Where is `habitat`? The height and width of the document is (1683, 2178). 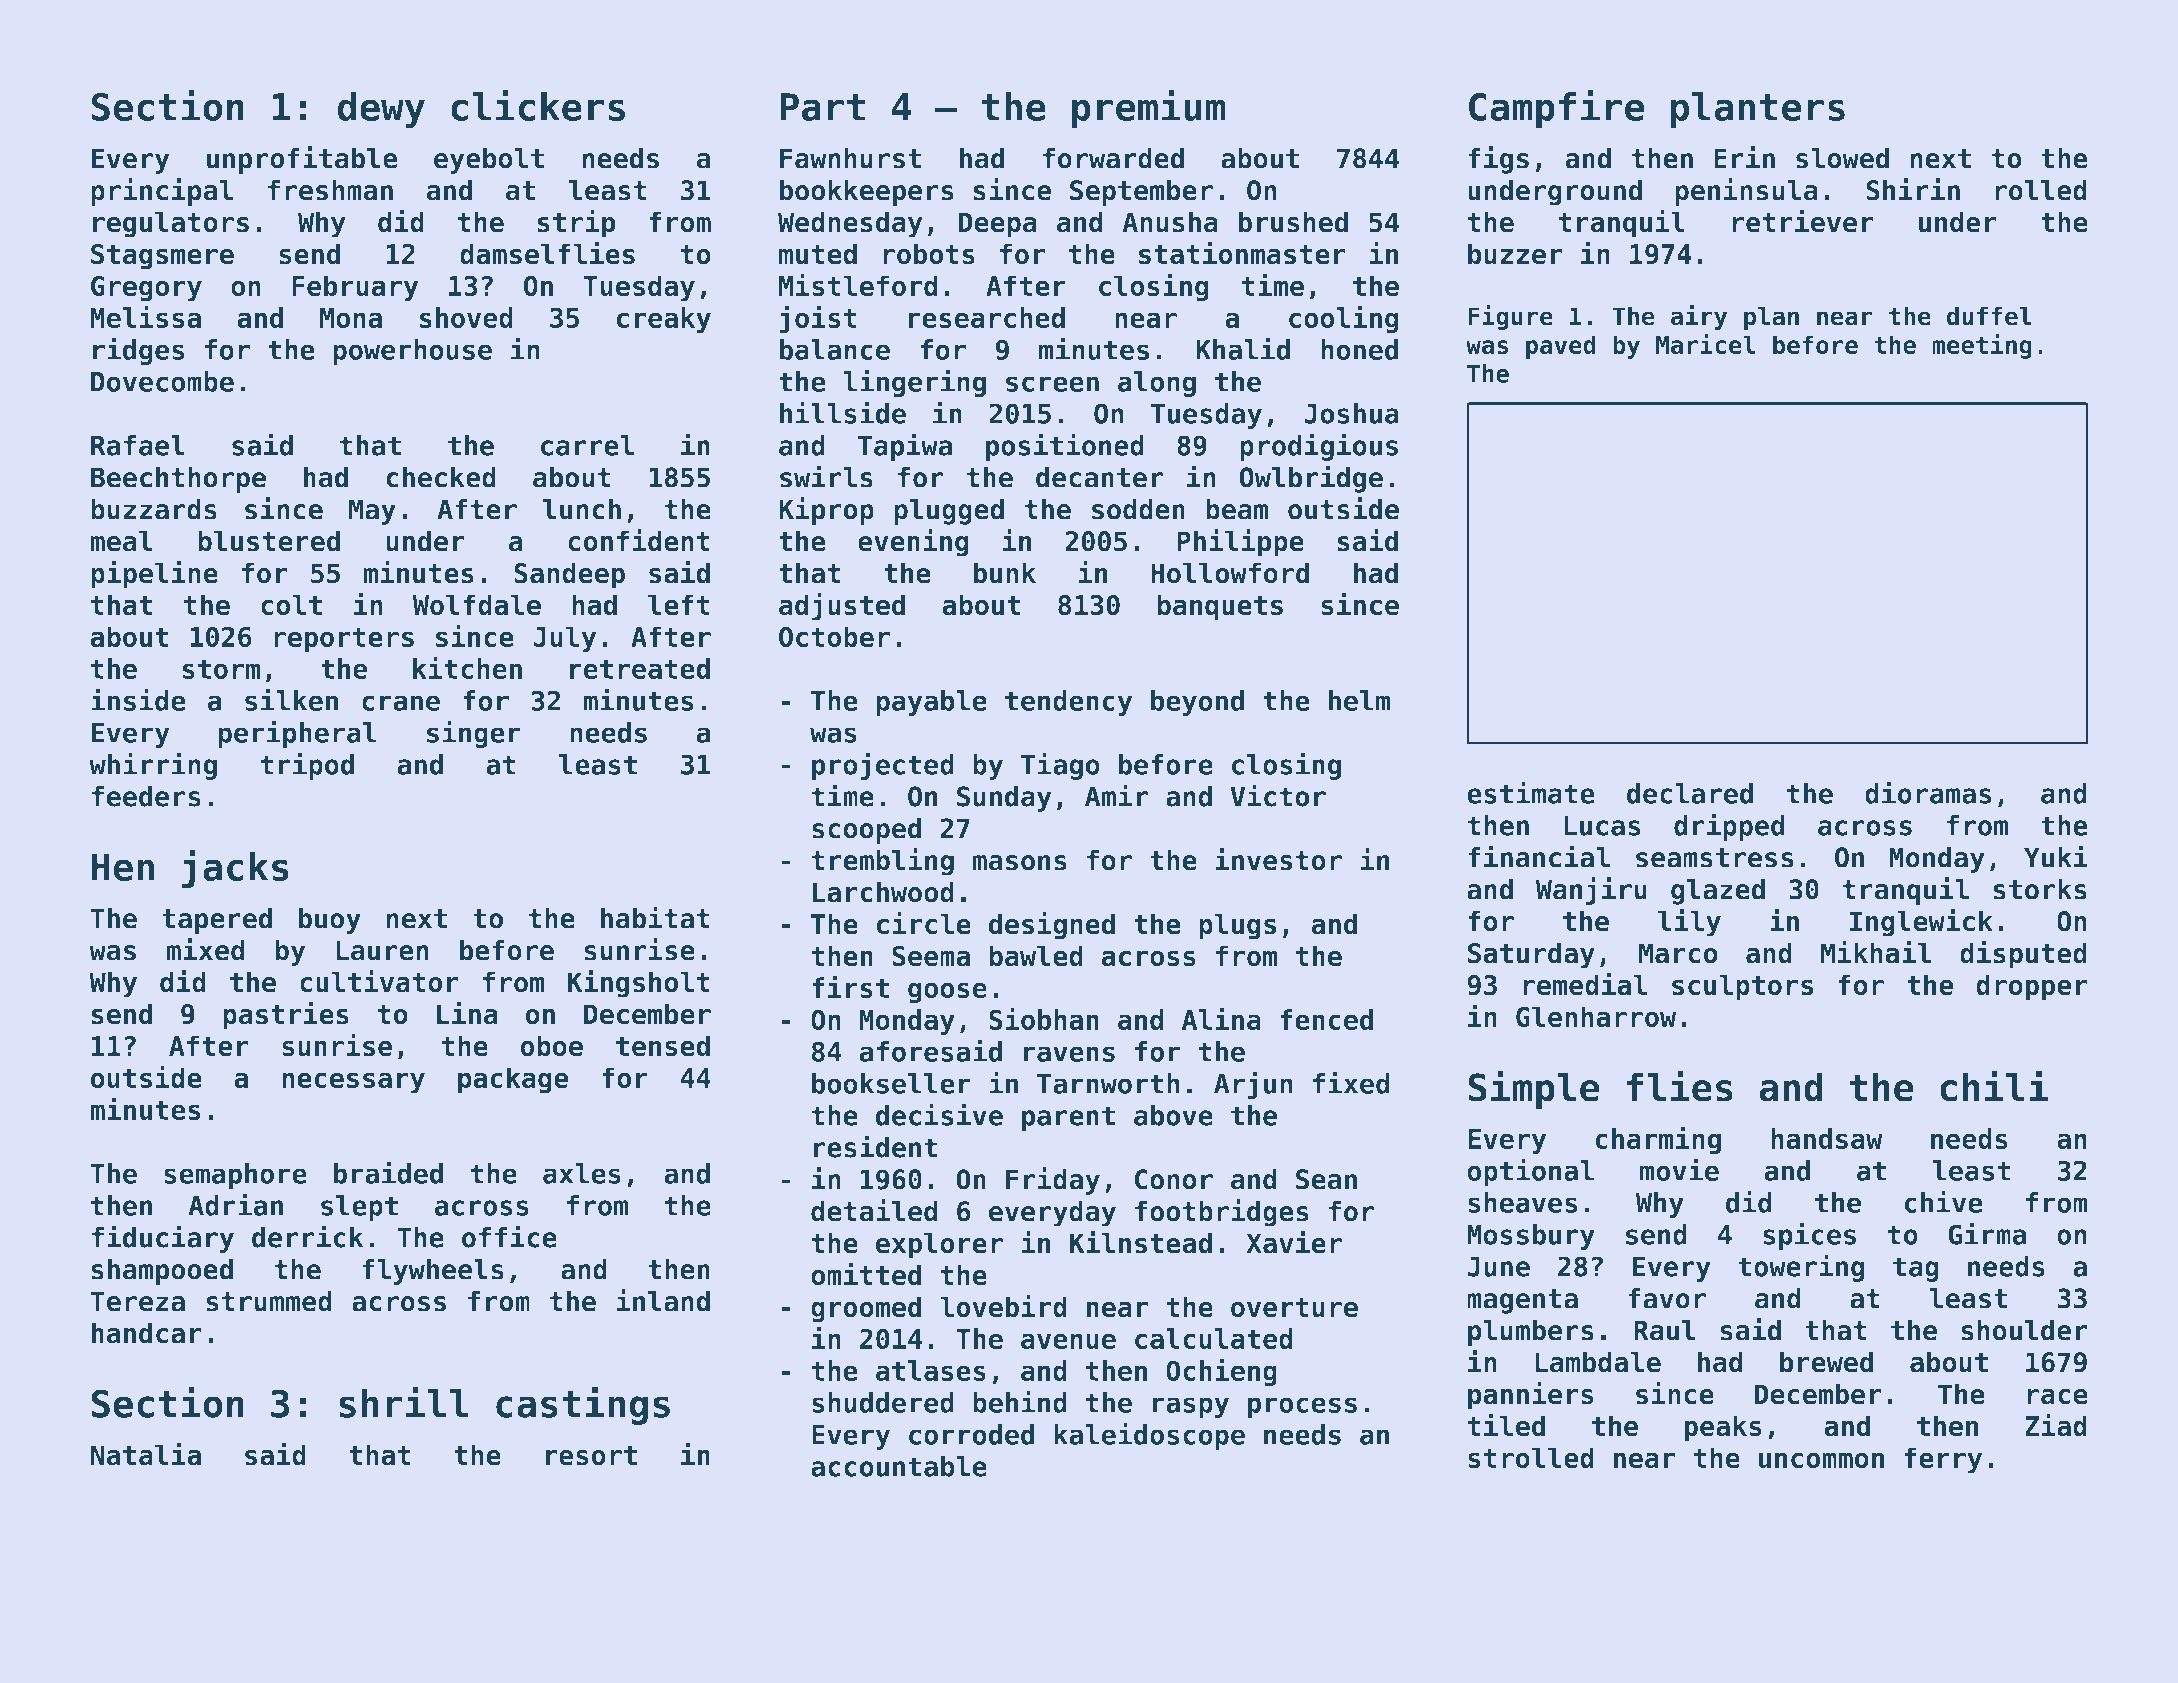
habitat is located at coordinates (655, 917).
